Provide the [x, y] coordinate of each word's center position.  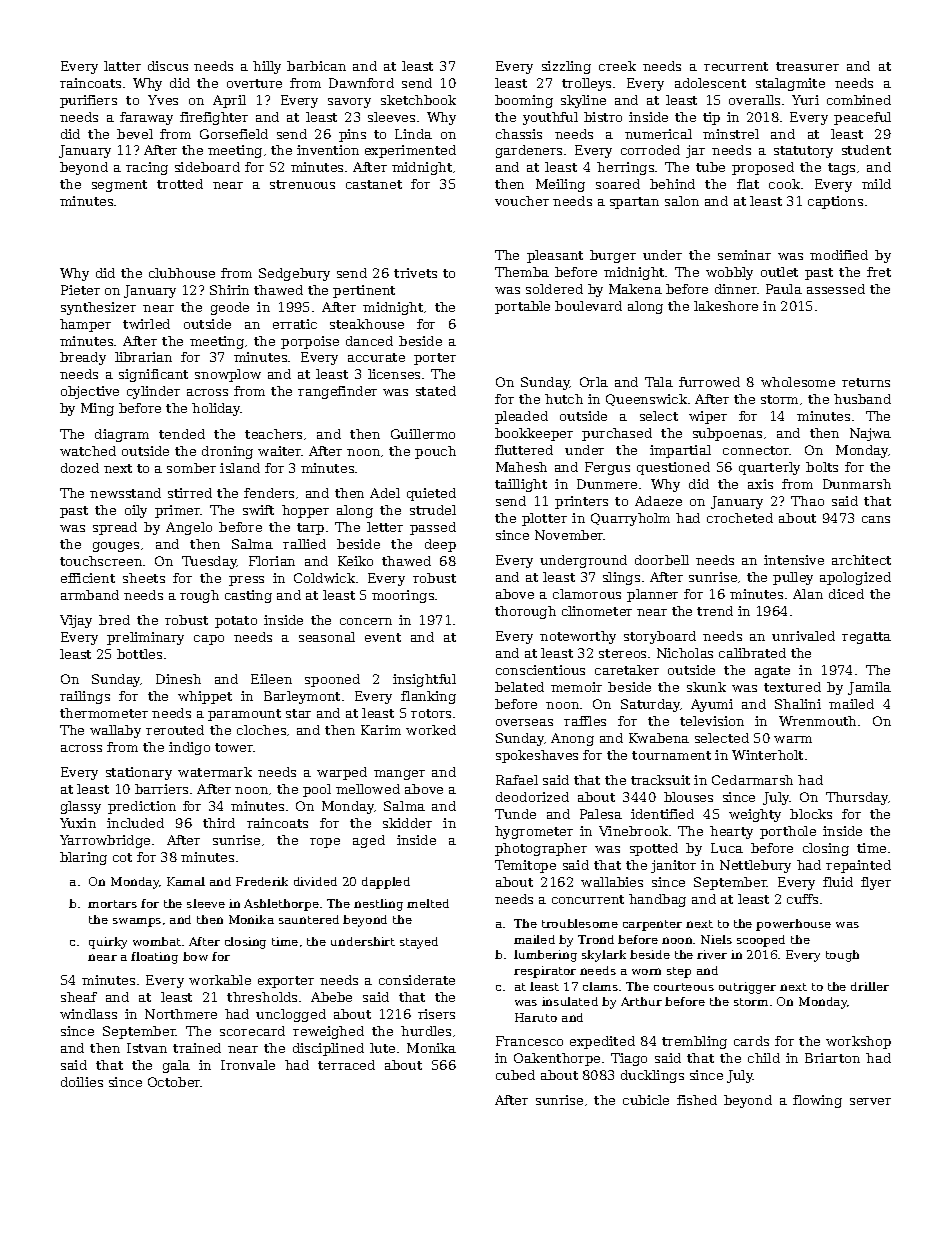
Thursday [857, 798]
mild [876, 184]
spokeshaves [537, 756]
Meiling [560, 185]
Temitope [525, 866]
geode [230, 308]
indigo [189, 748]
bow [195, 956]
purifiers [88, 101]
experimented [410, 151]
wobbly [729, 273]
